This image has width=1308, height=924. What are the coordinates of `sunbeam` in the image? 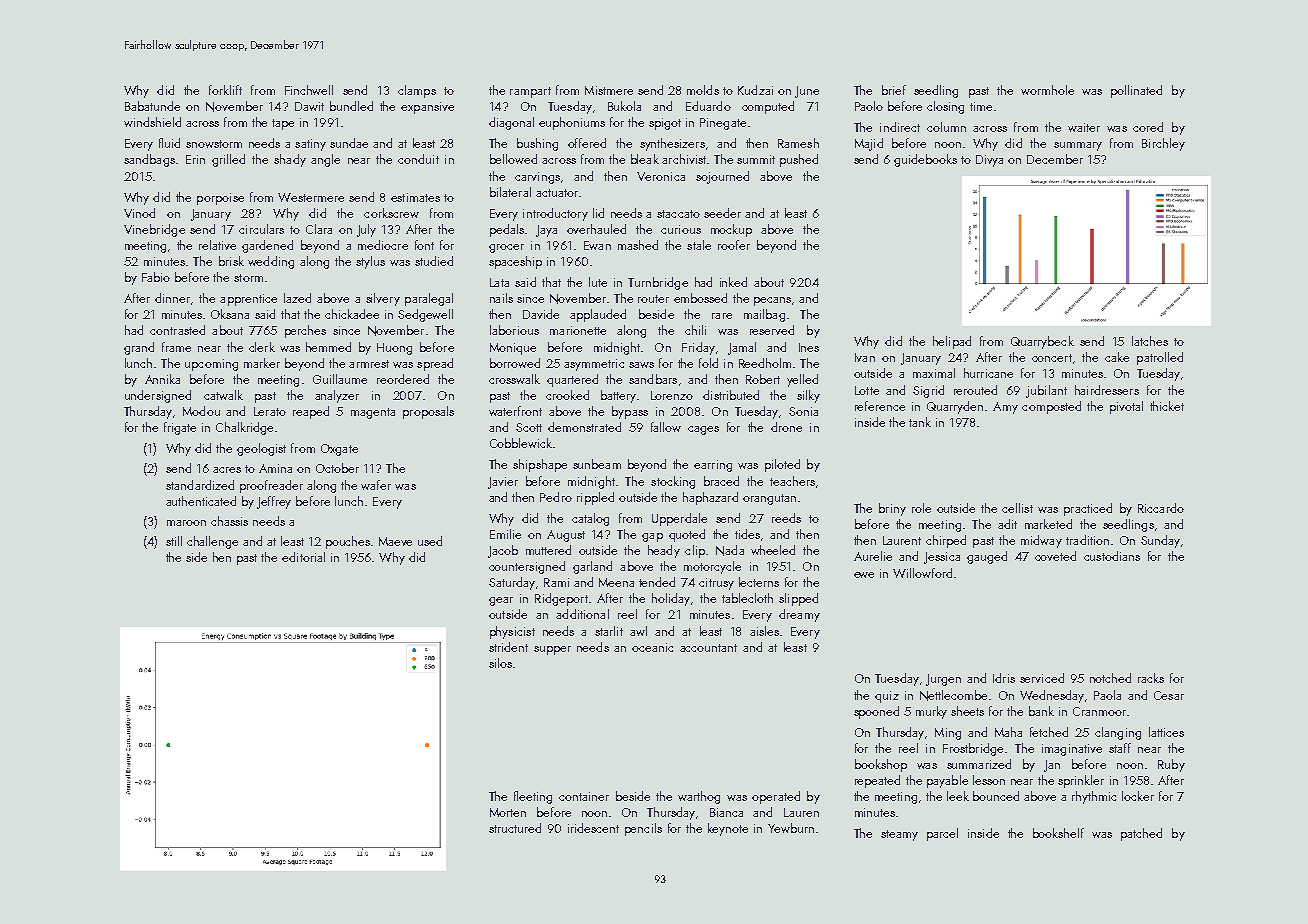 It's located at (597, 464).
